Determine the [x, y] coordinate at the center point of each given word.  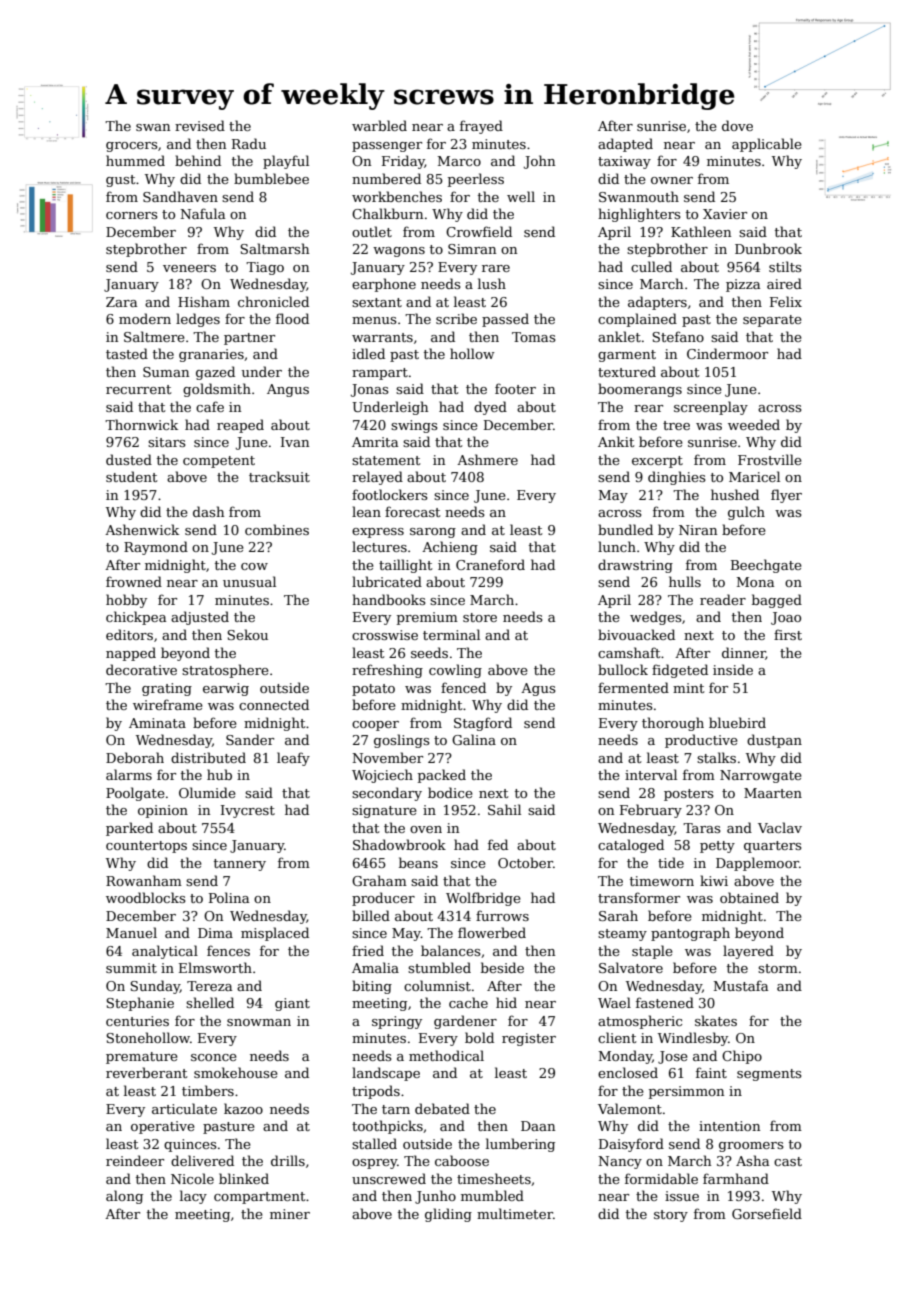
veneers [189, 268]
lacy [193, 1197]
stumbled [439, 967]
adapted [625, 145]
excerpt [657, 462]
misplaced [275, 934]
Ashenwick [142, 529]
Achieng [450, 548]
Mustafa [741, 985]
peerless [476, 180]
